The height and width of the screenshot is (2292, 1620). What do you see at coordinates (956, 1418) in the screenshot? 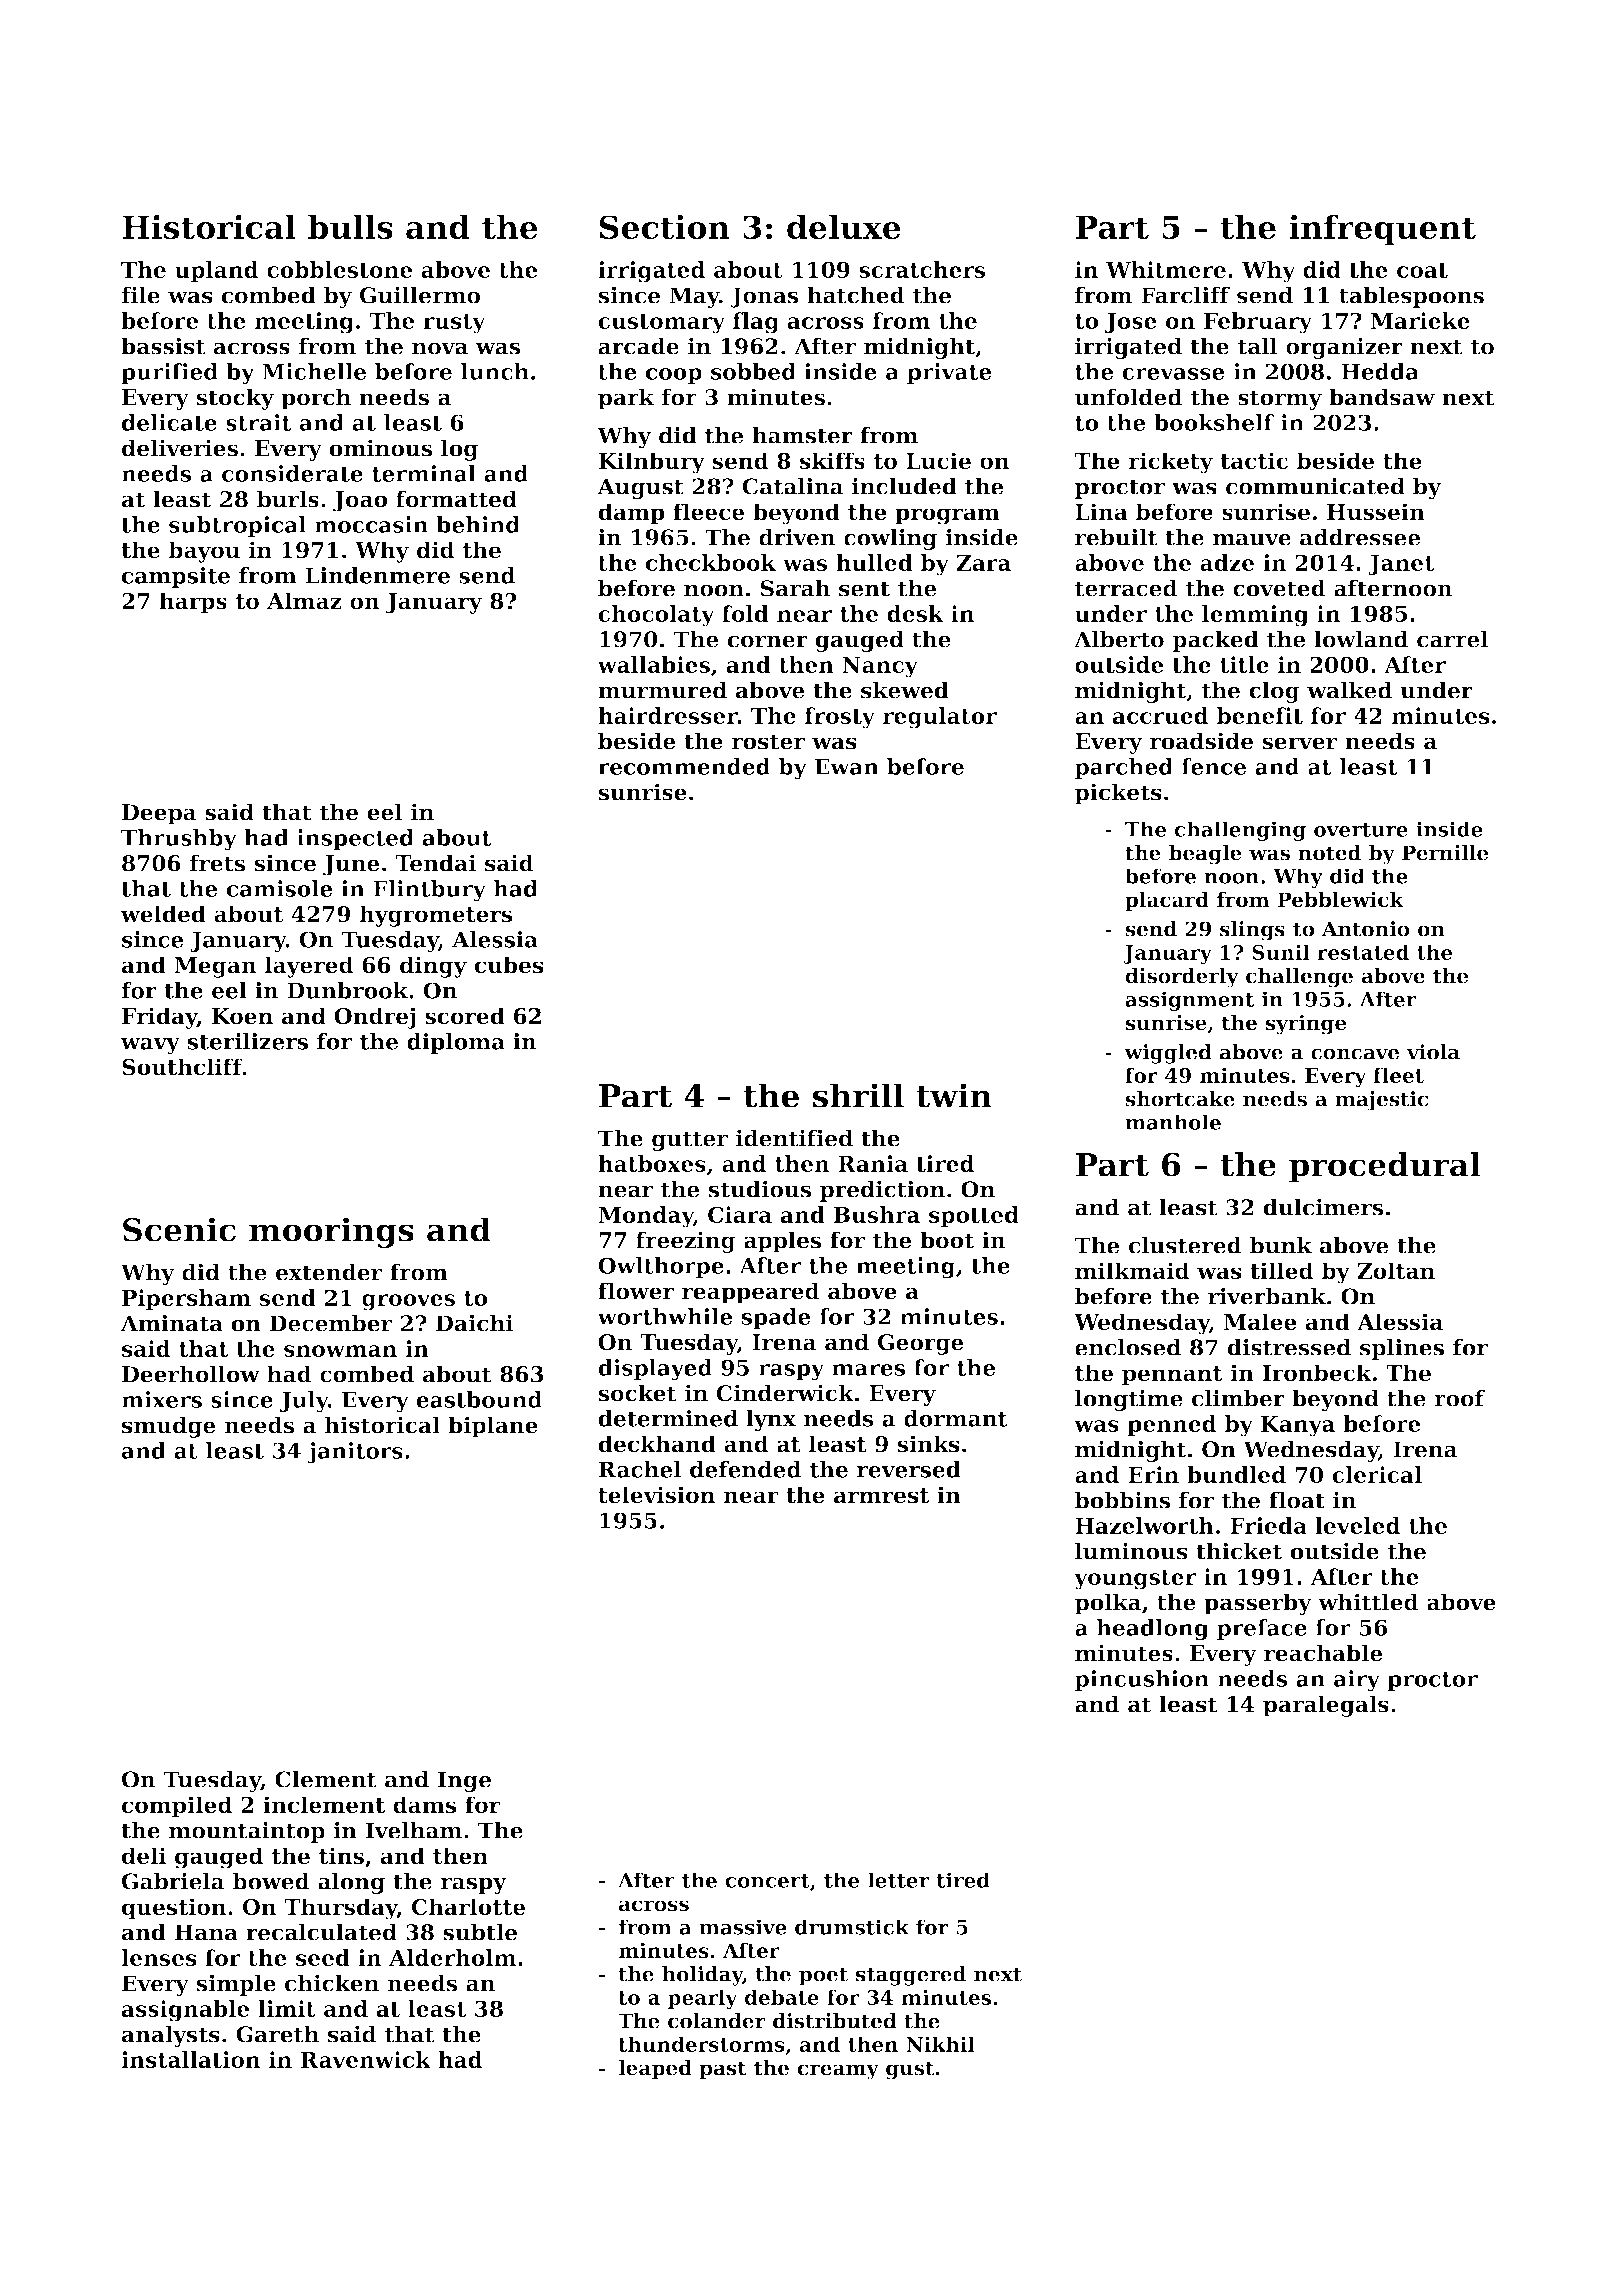
I see `dormant` at bounding box center [956, 1418].
